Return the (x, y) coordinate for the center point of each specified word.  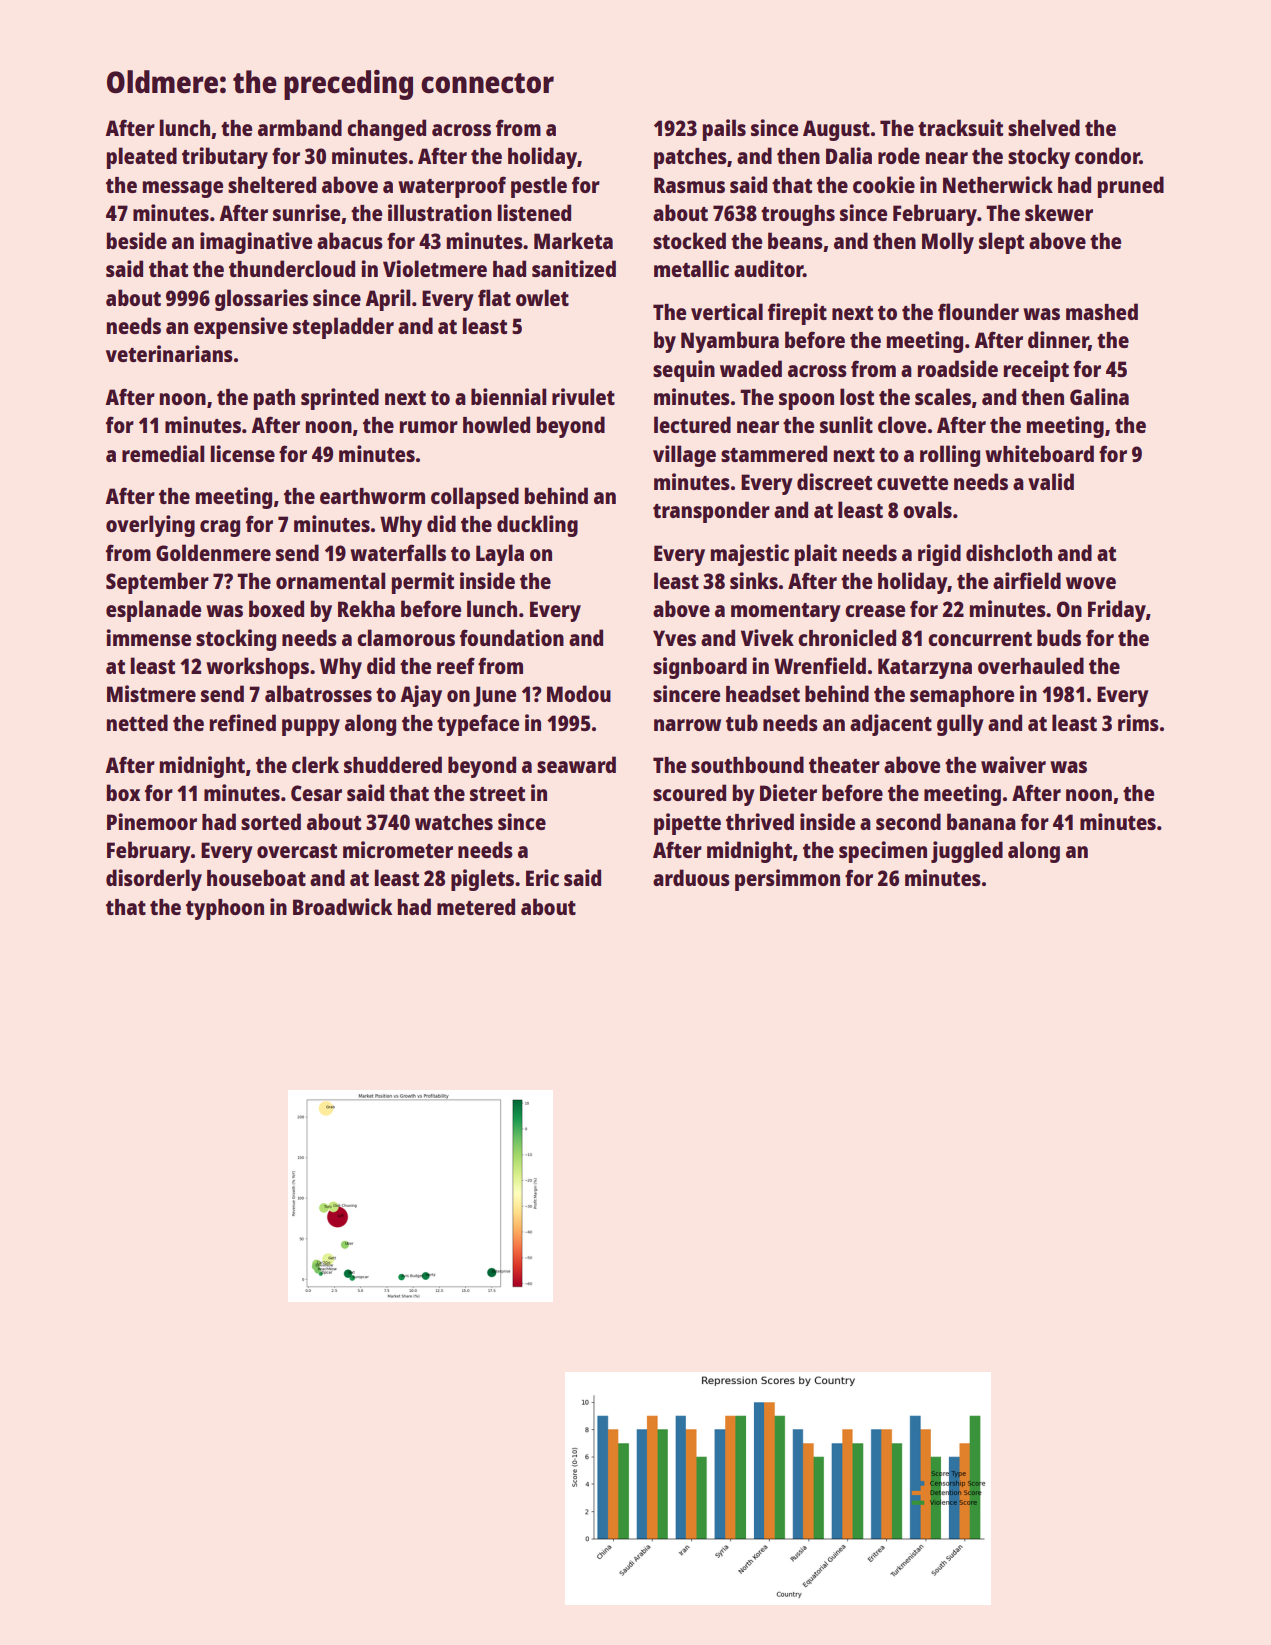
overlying (150, 526)
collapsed (475, 498)
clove (902, 424)
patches (690, 158)
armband (300, 127)
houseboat (256, 877)
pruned (1131, 187)
